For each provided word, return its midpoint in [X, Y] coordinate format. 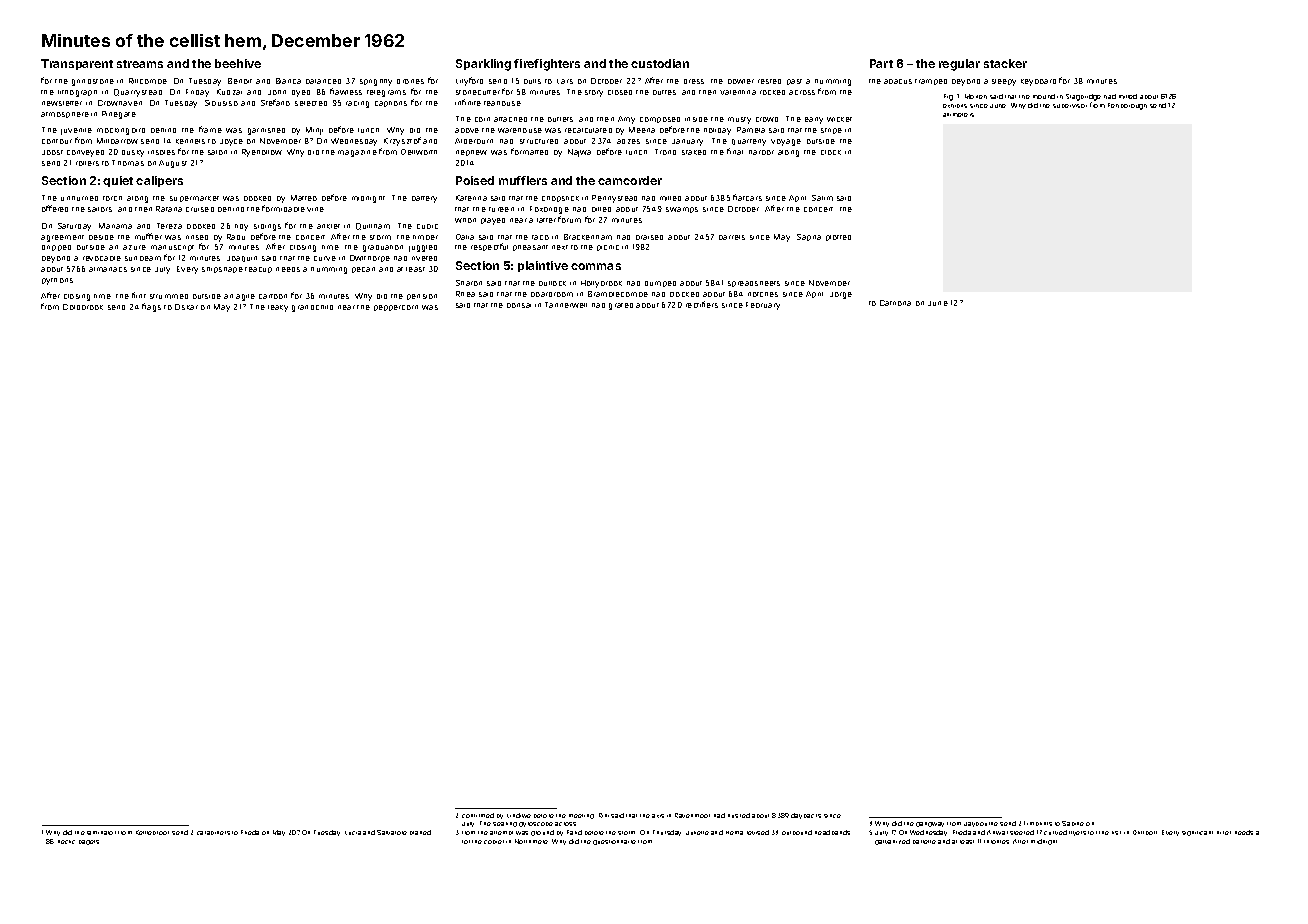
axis [658, 816]
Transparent [77, 64]
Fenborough [1127, 106]
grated [621, 306]
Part [881, 63]
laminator [101, 833]
